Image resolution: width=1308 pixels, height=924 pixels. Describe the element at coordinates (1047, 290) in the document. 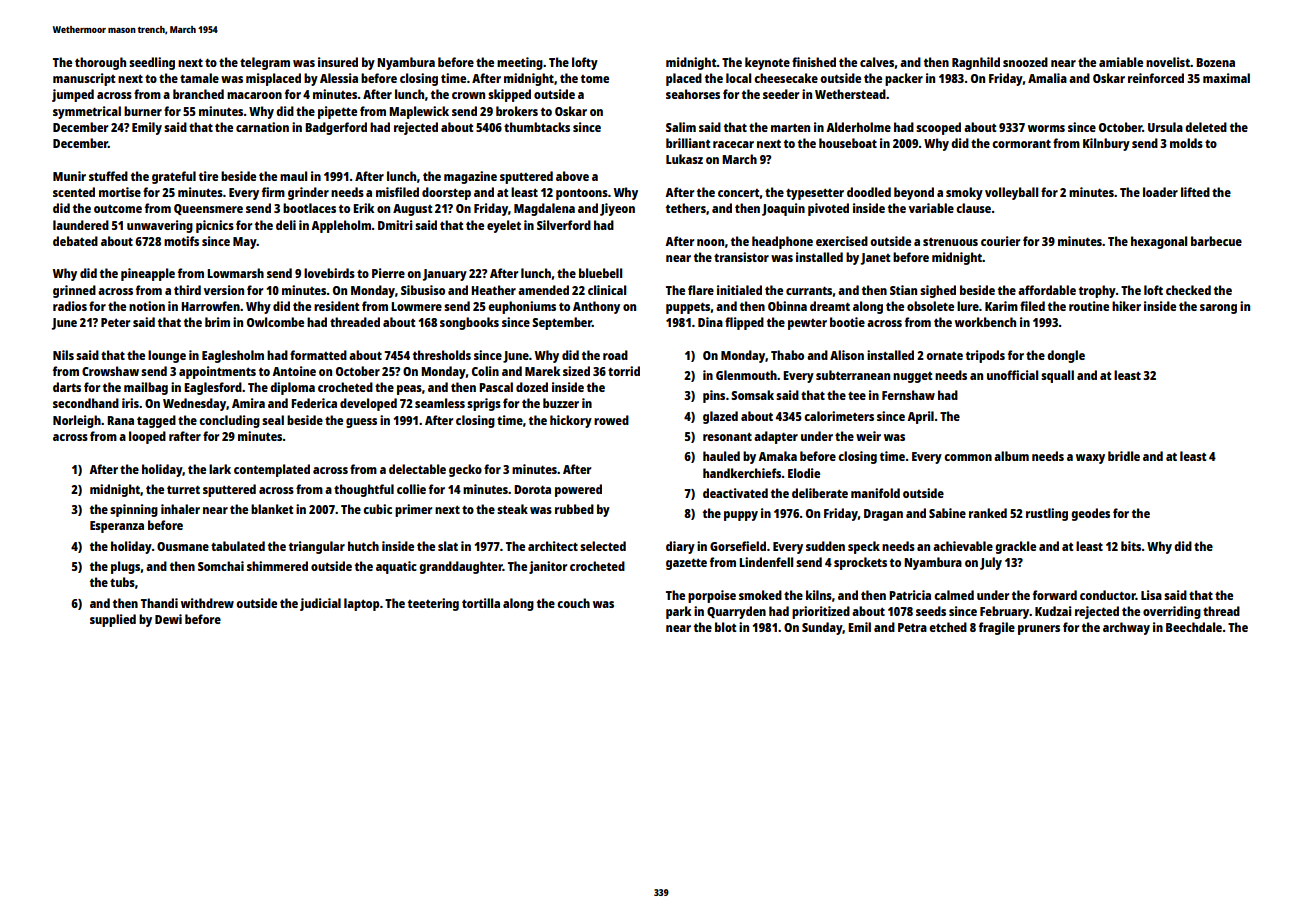

I see `affordable` at that location.
